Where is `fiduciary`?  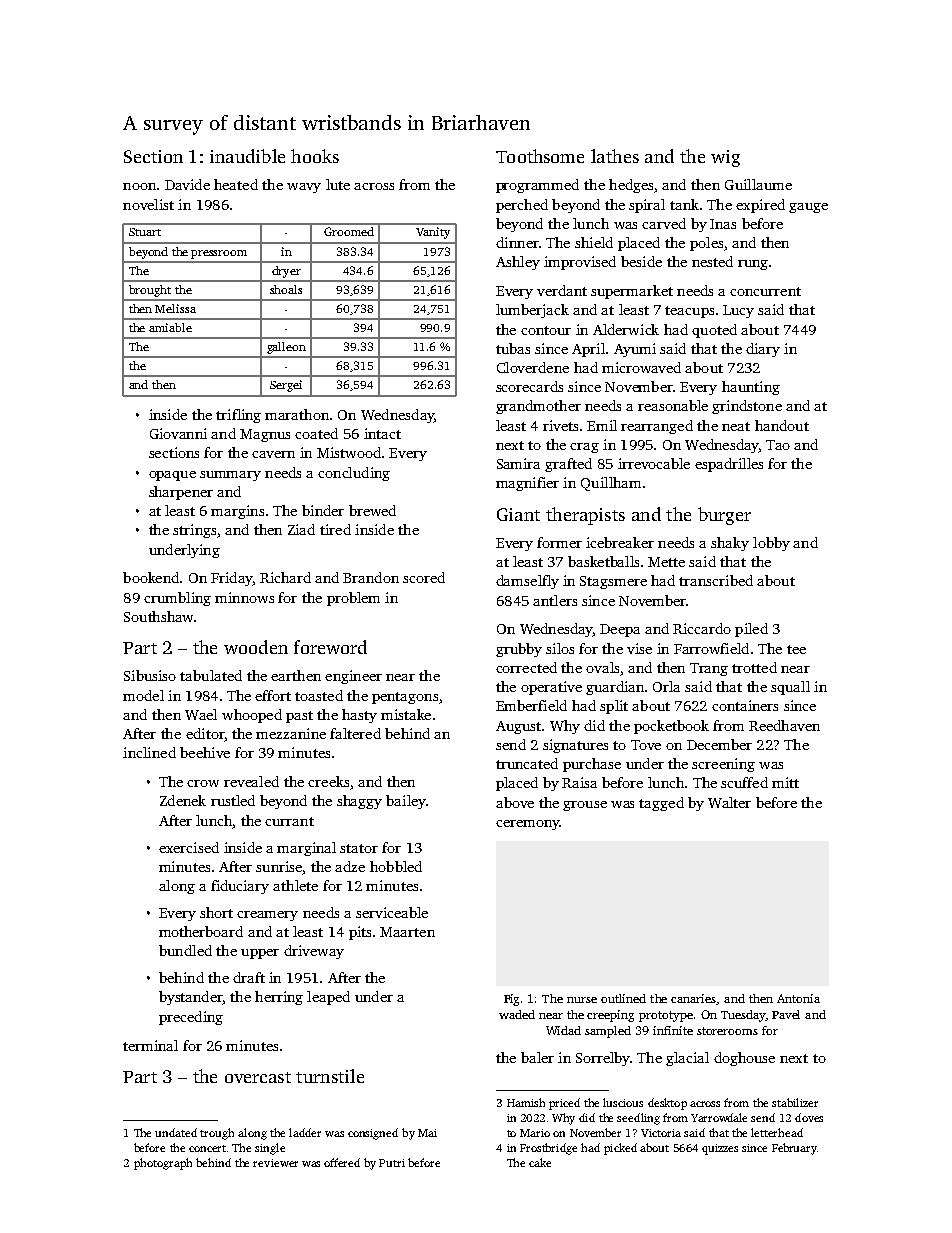
fiduciary is located at coordinates (240, 887).
